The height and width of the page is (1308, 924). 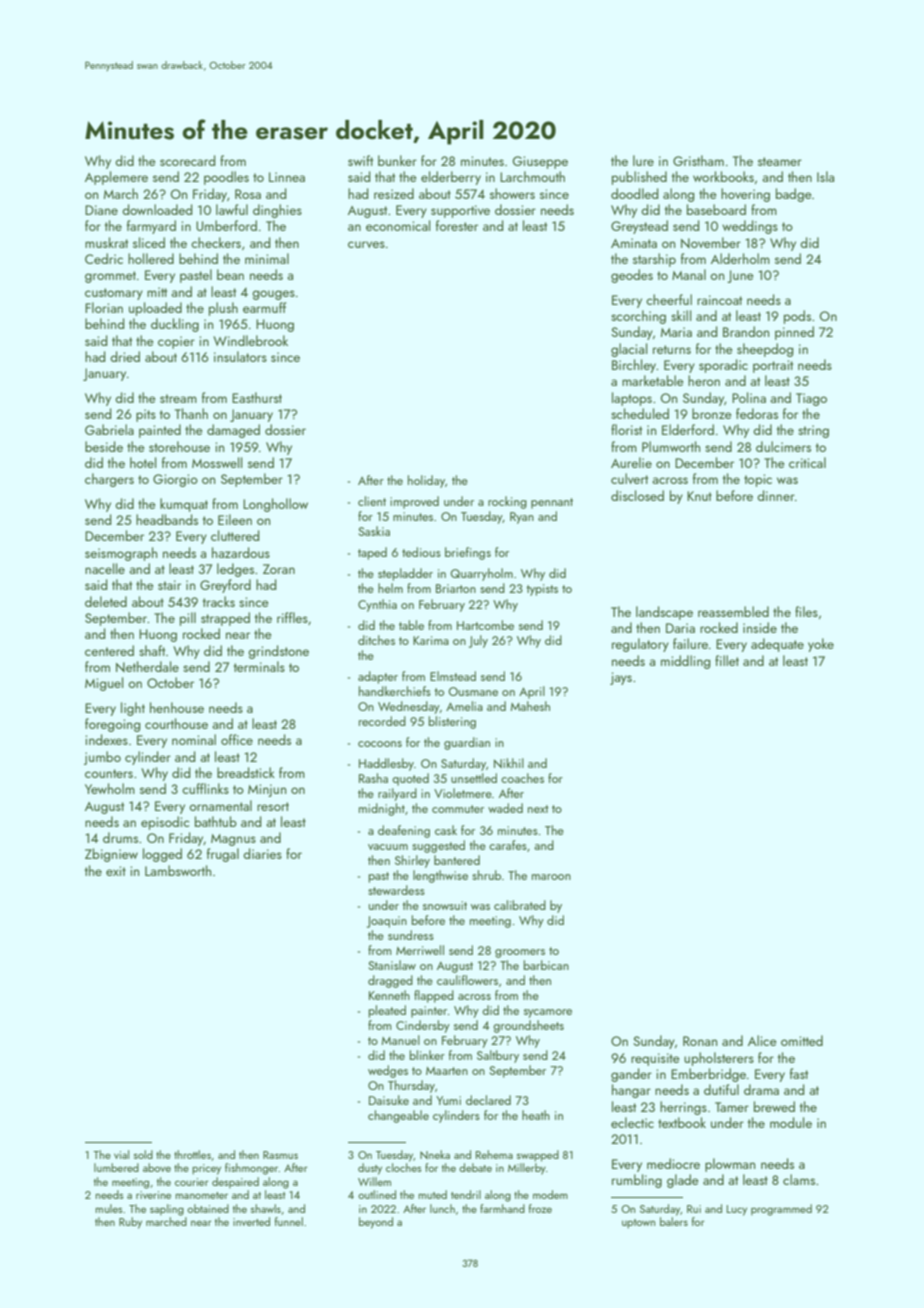 I want to click on next, so click(x=538, y=809).
